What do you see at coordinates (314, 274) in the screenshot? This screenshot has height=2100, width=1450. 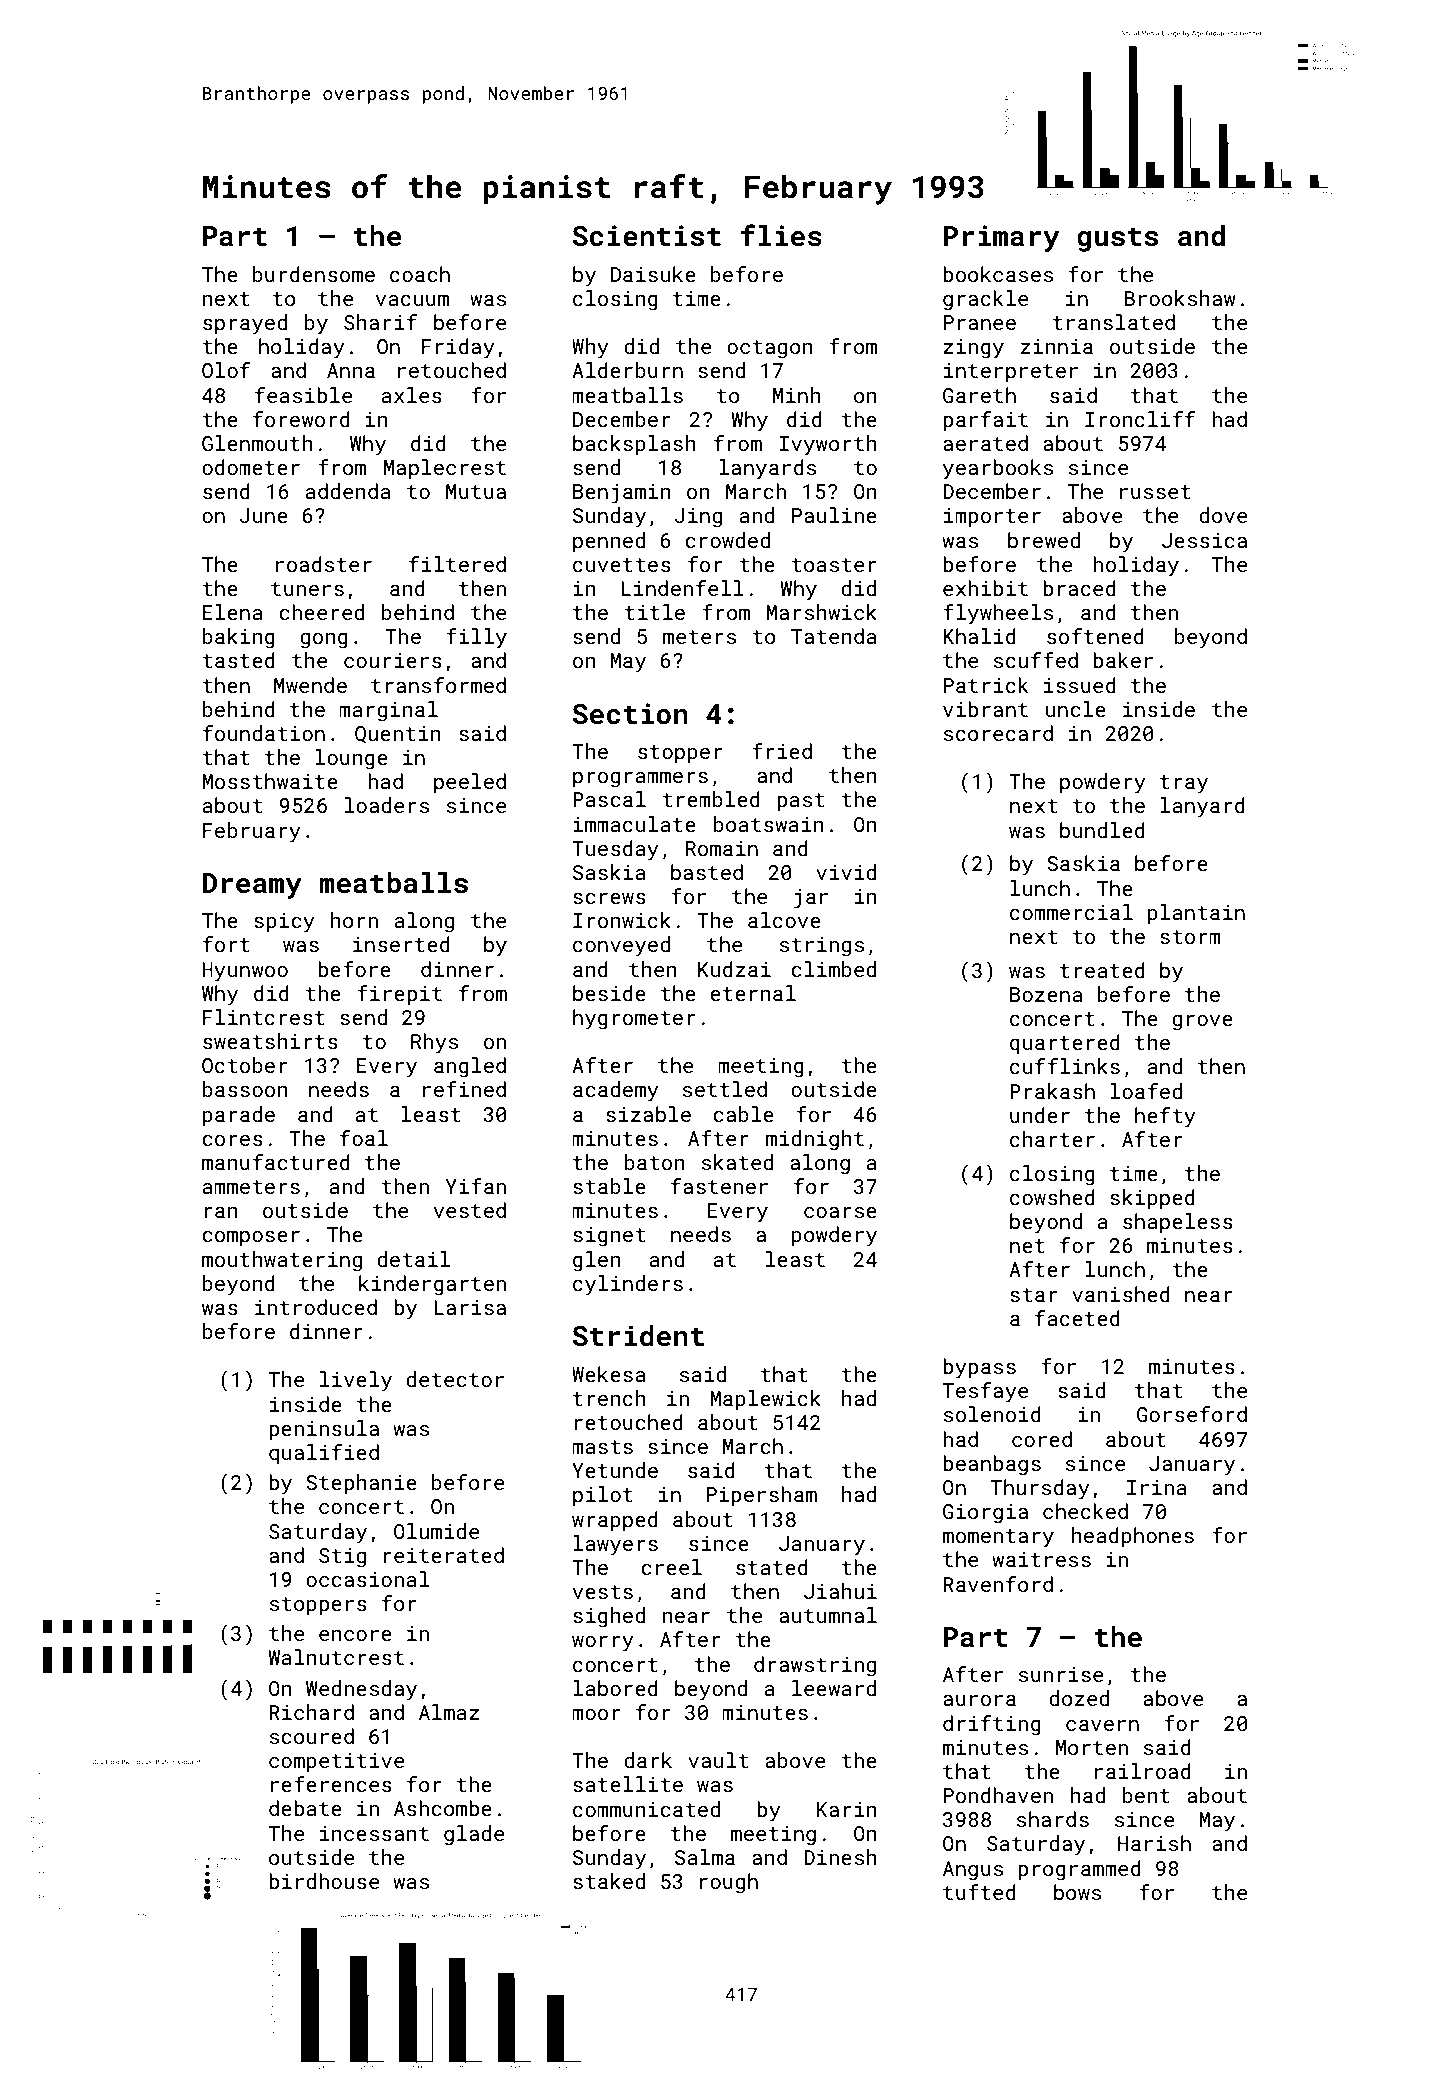 I see `burdensome` at bounding box center [314, 274].
